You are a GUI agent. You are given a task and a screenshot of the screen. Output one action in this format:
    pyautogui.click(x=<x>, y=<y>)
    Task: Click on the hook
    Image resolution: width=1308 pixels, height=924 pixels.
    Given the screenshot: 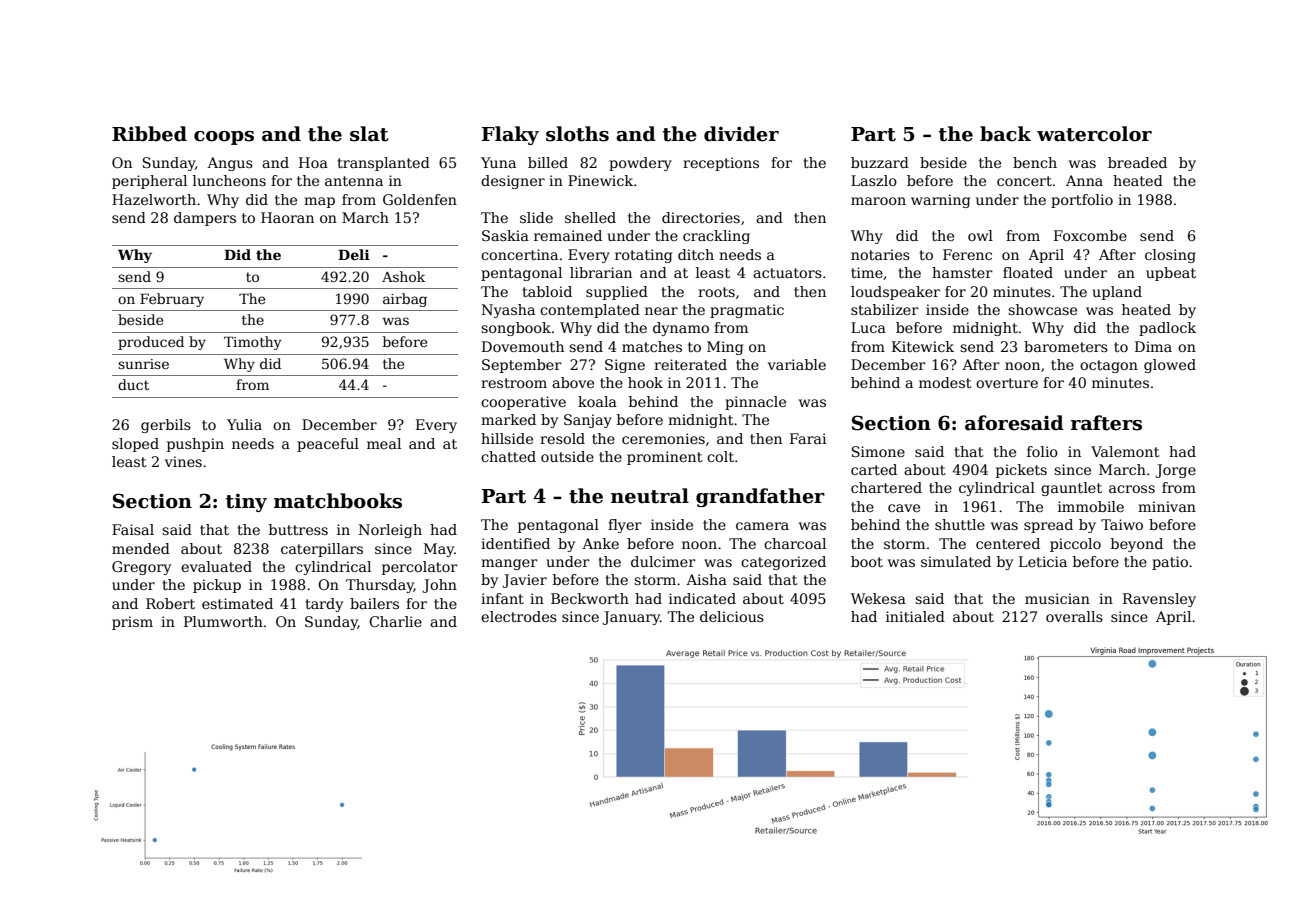 What is the action you would take?
    pyautogui.click(x=645, y=382)
